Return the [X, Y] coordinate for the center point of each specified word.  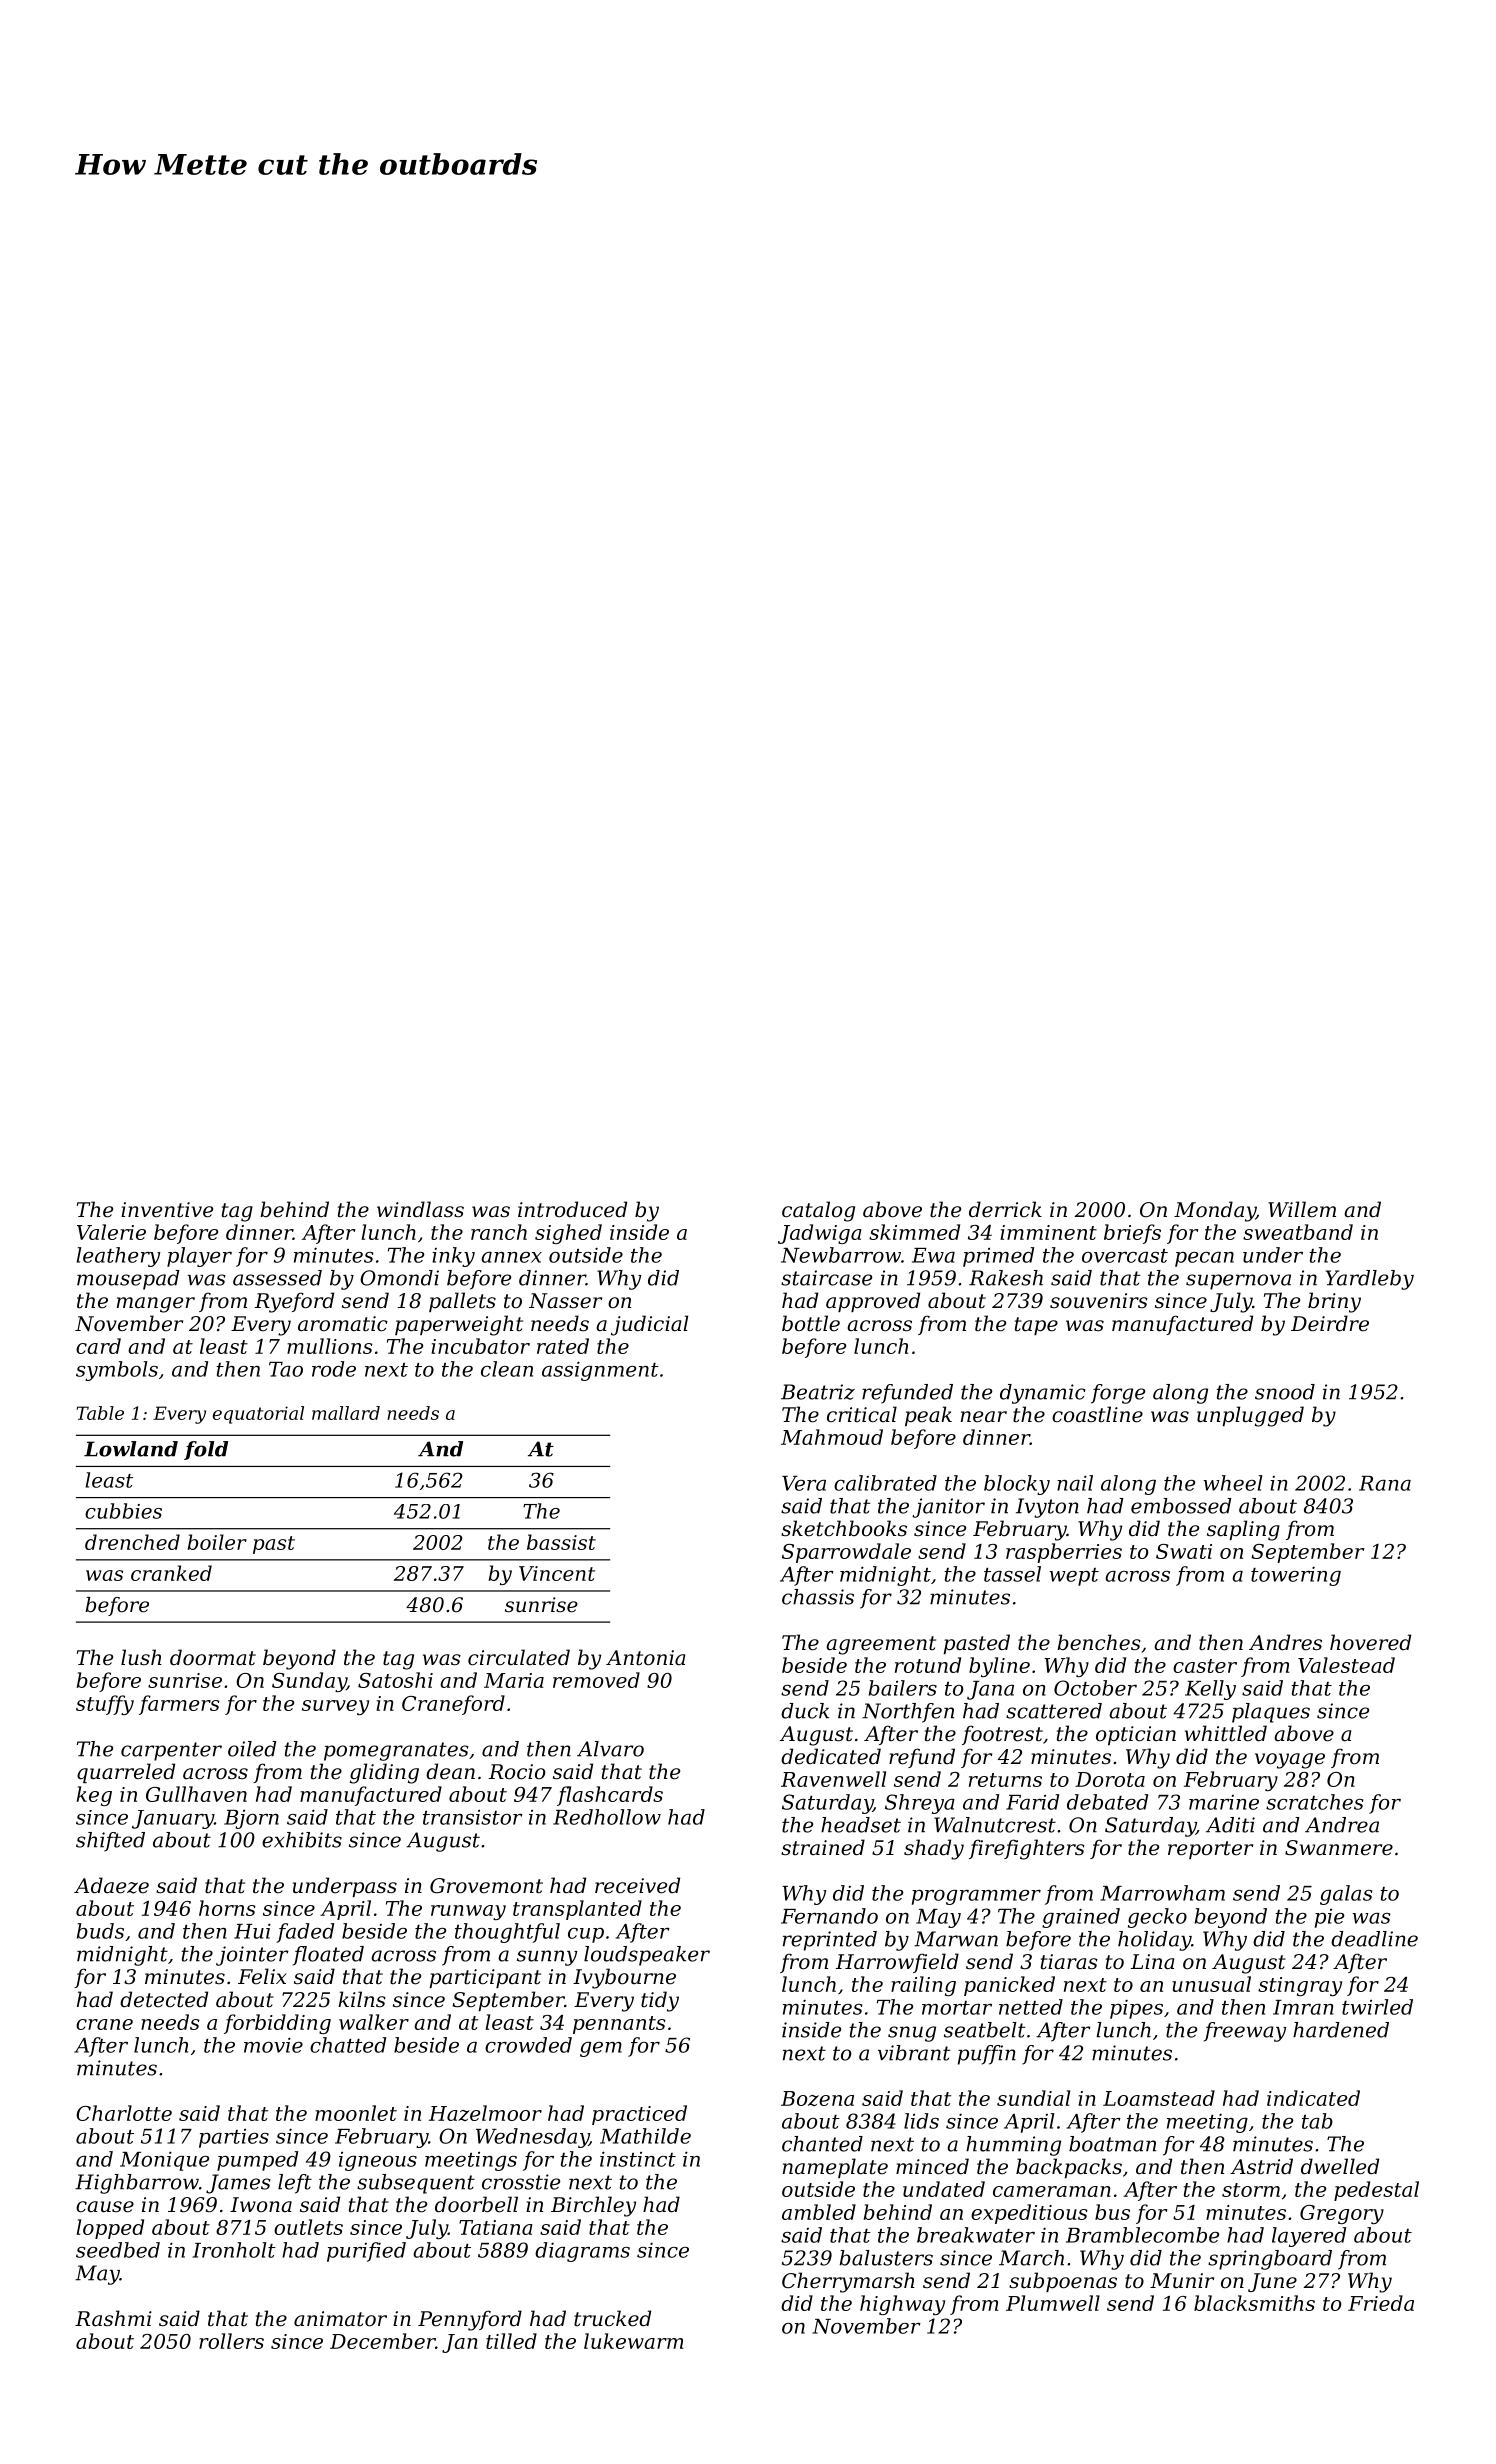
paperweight [459, 1325]
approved [873, 1302]
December [383, 2341]
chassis [818, 1597]
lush [141, 1657]
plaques [1271, 1713]
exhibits [302, 1840]
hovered [1370, 1642]
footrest [1002, 1735]
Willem [1302, 1209]
